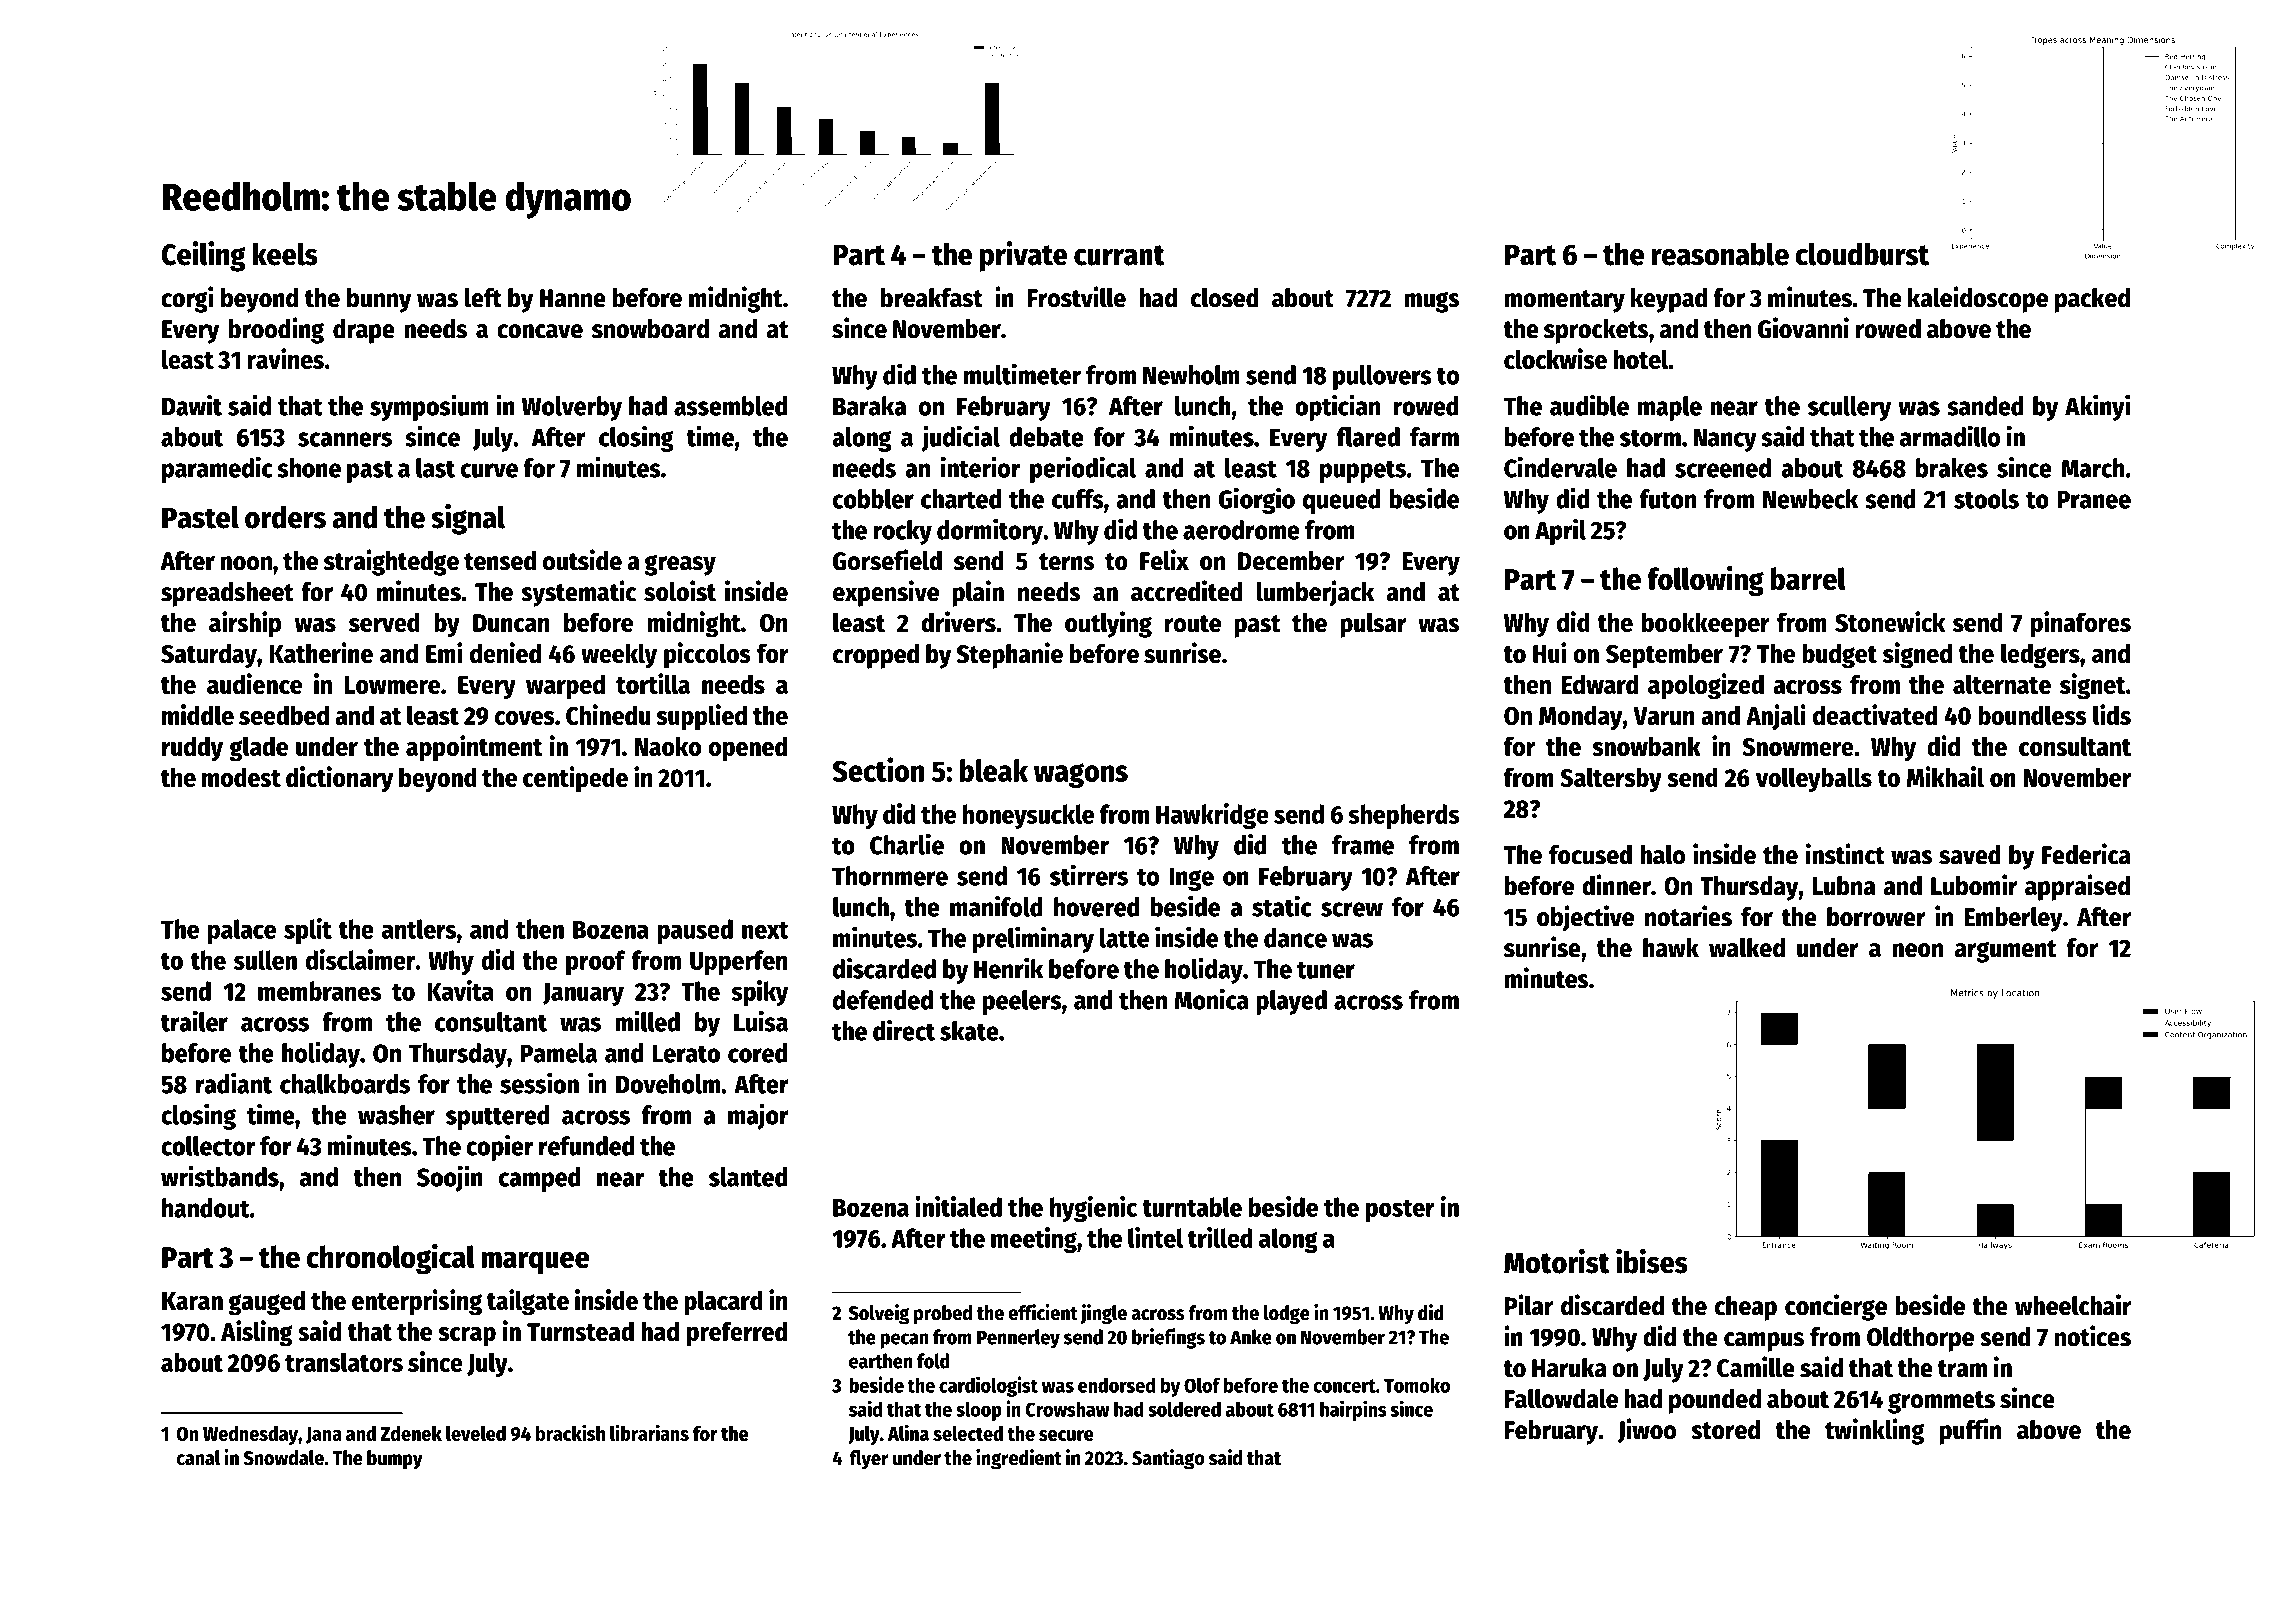  Describe the element at coordinates (1862, 254) in the page. I see `cloudburst` at that location.
